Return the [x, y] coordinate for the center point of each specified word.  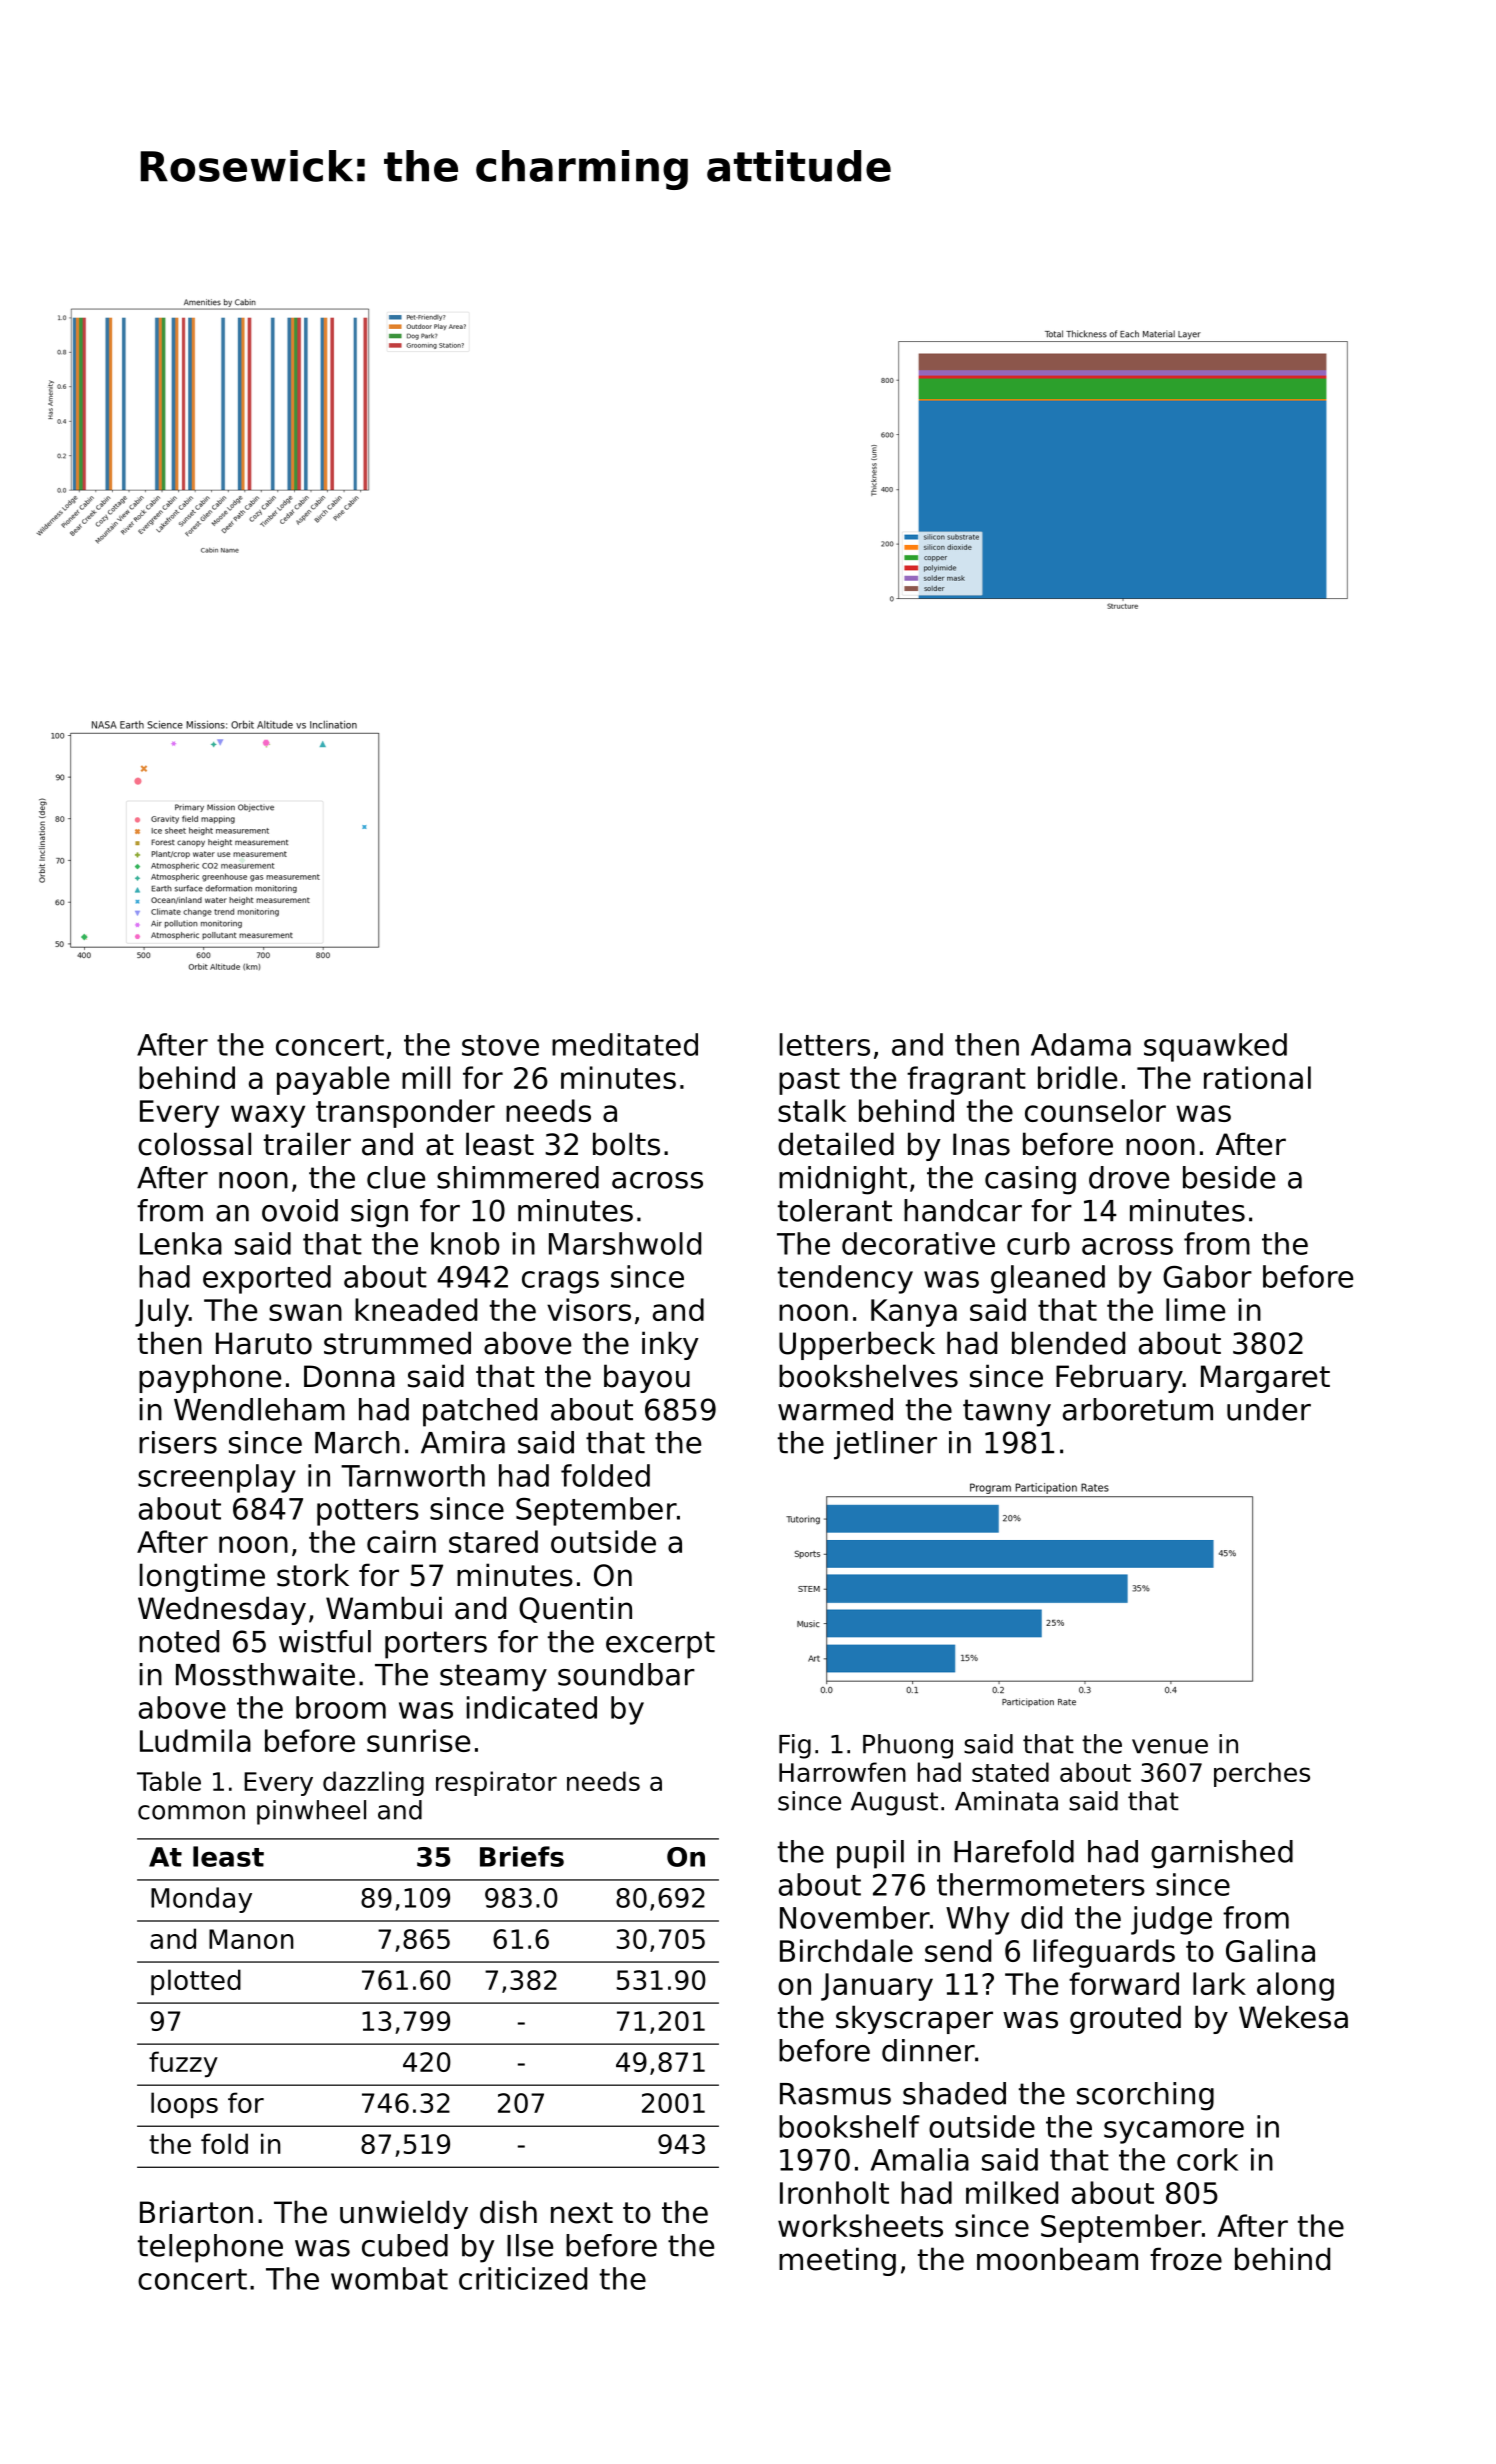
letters [825, 1044]
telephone [210, 2248]
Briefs [522, 1856]
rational [1257, 1077]
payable [333, 1080]
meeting [837, 2261]
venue [1170, 1746]
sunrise [418, 1740]
